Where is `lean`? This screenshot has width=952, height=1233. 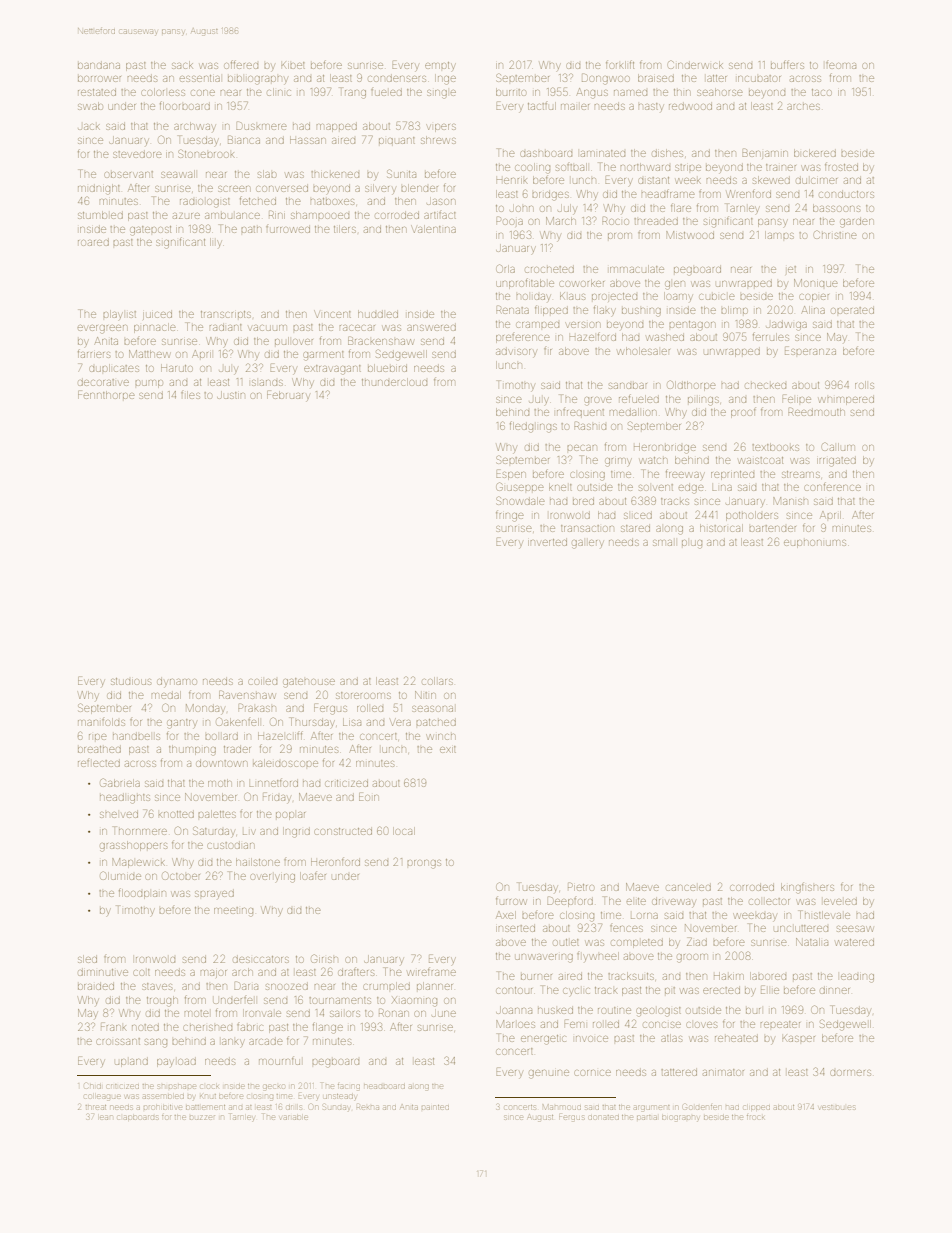
lean is located at coordinates (106, 1117).
